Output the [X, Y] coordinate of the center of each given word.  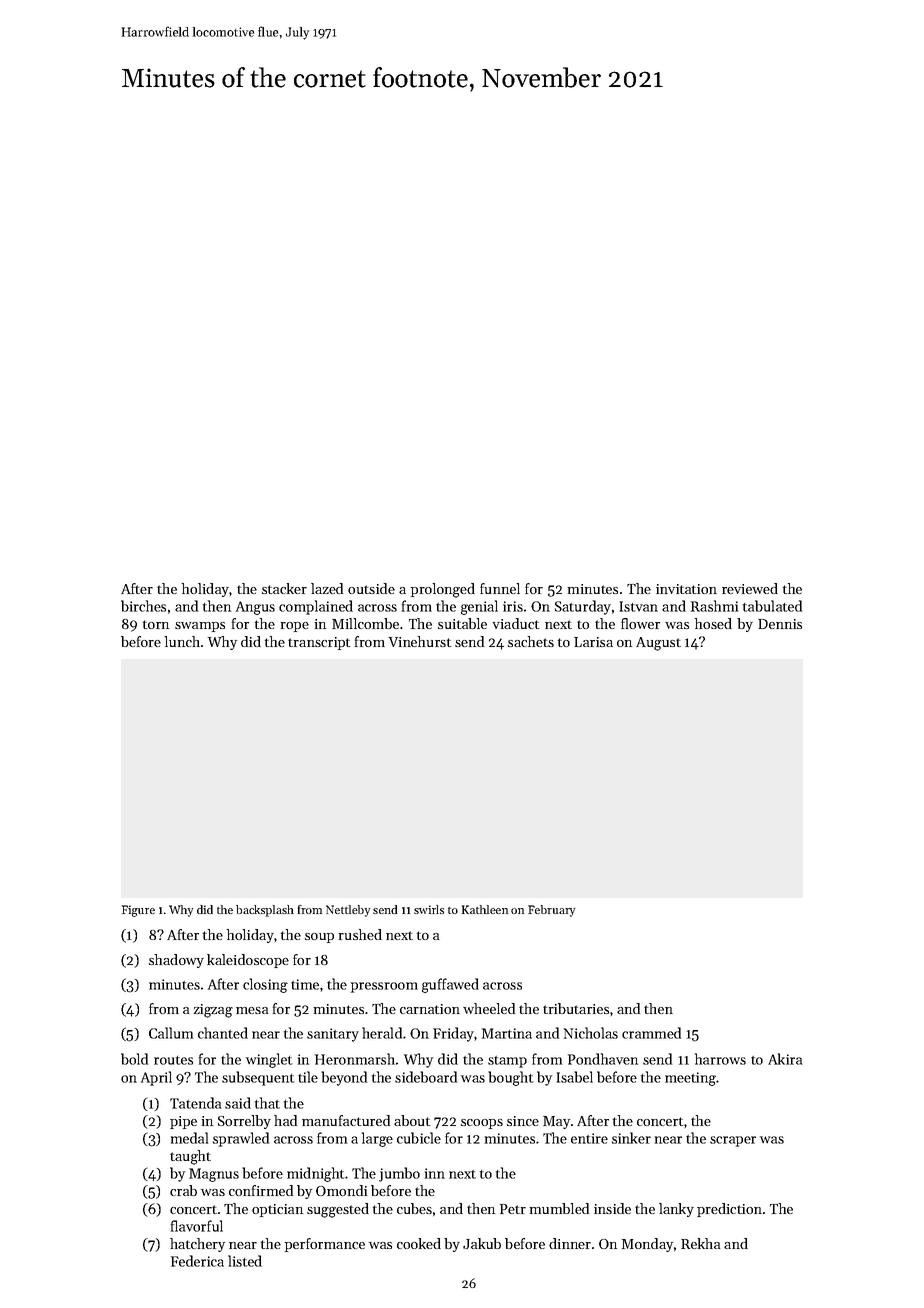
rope [295, 627]
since [523, 1121]
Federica [197, 1261]
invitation [686, 589]
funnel [500, 588]
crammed [651, 1033]
